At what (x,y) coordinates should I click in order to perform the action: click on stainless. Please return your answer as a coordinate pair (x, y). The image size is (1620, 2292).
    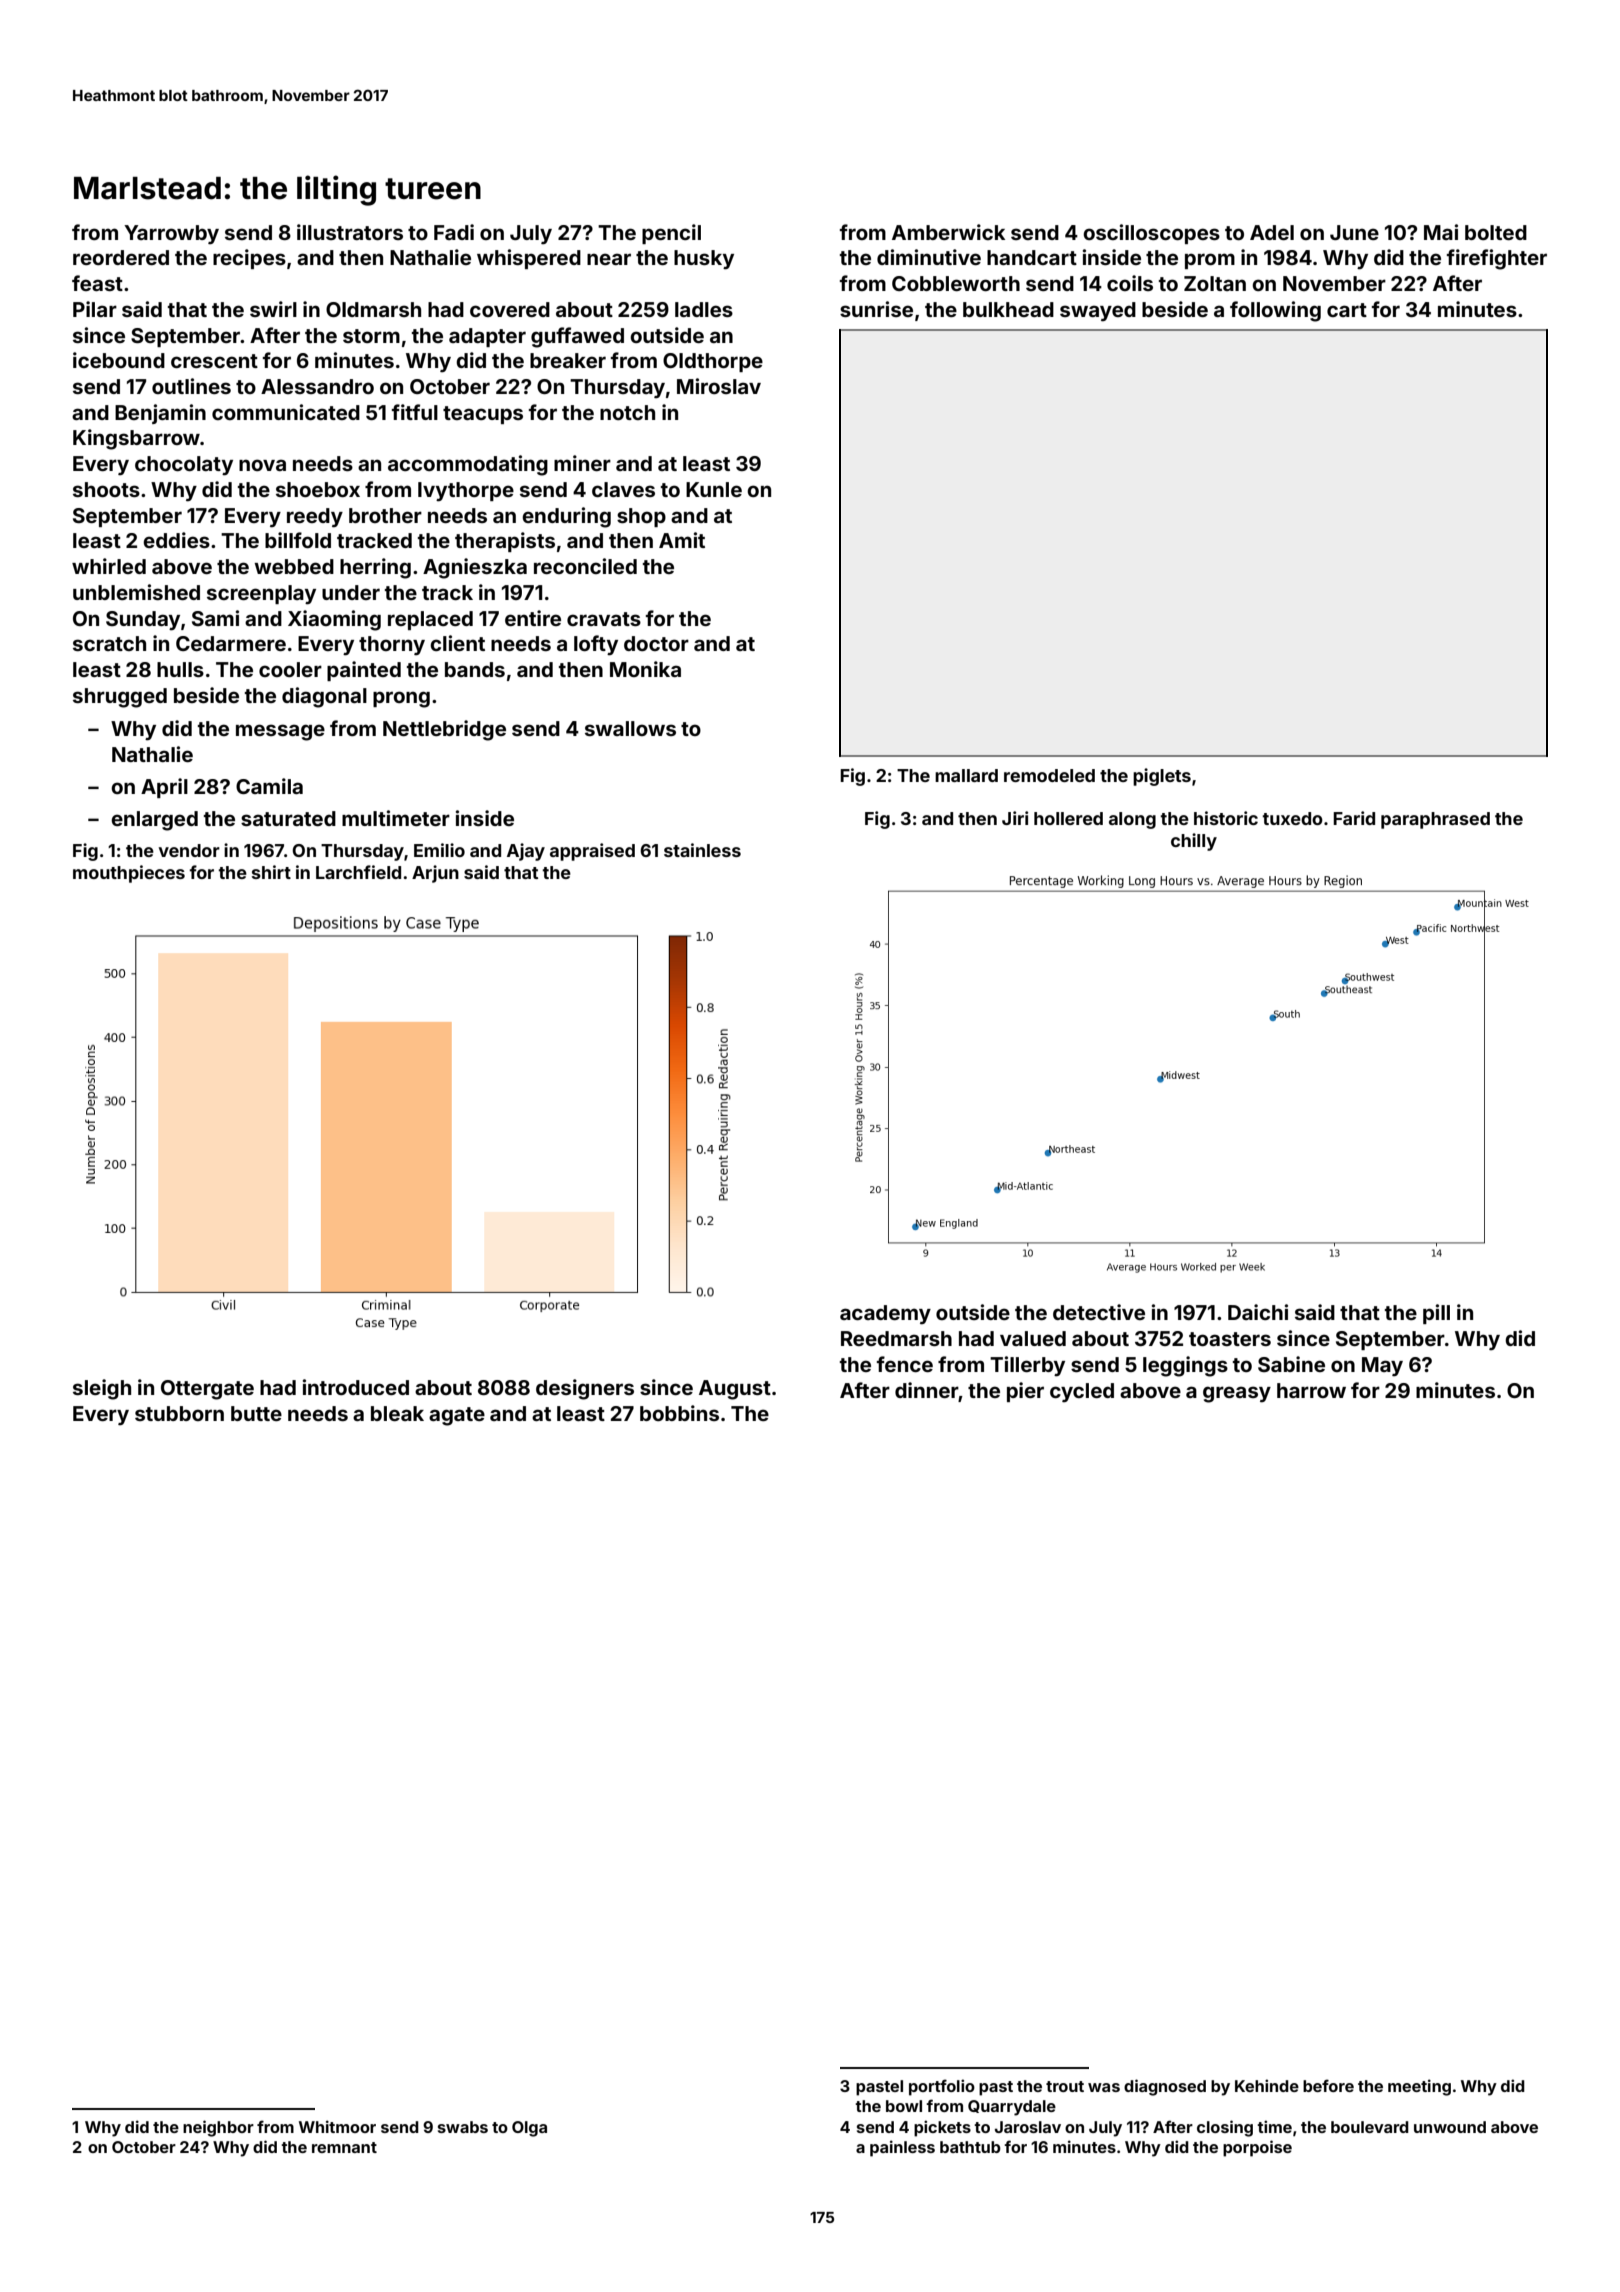
    Looking at the image, I should click on (702, 850).
